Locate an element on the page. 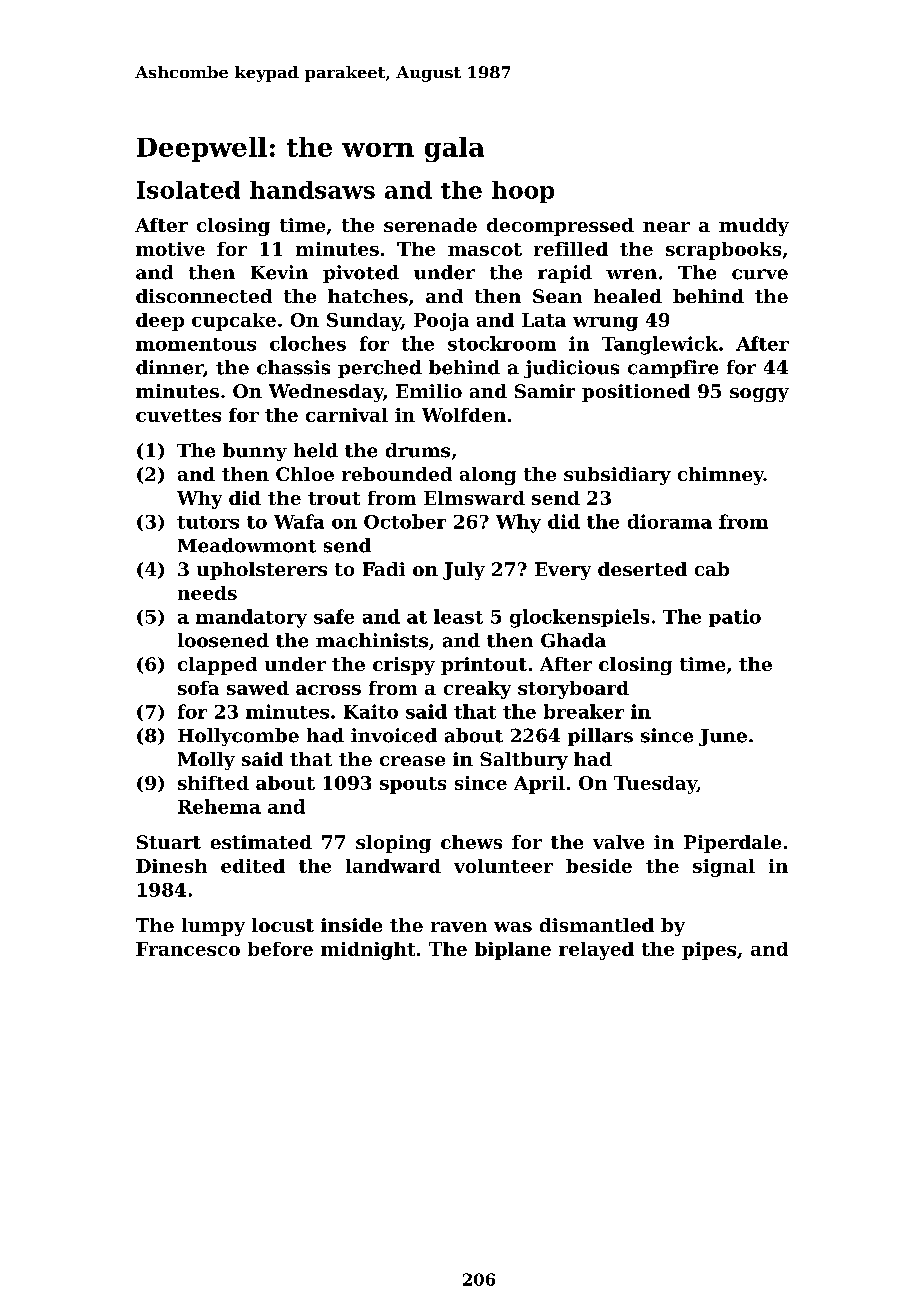 The height and width of the document is (1314, 924). soggy is located at coordinates (759, 395).
